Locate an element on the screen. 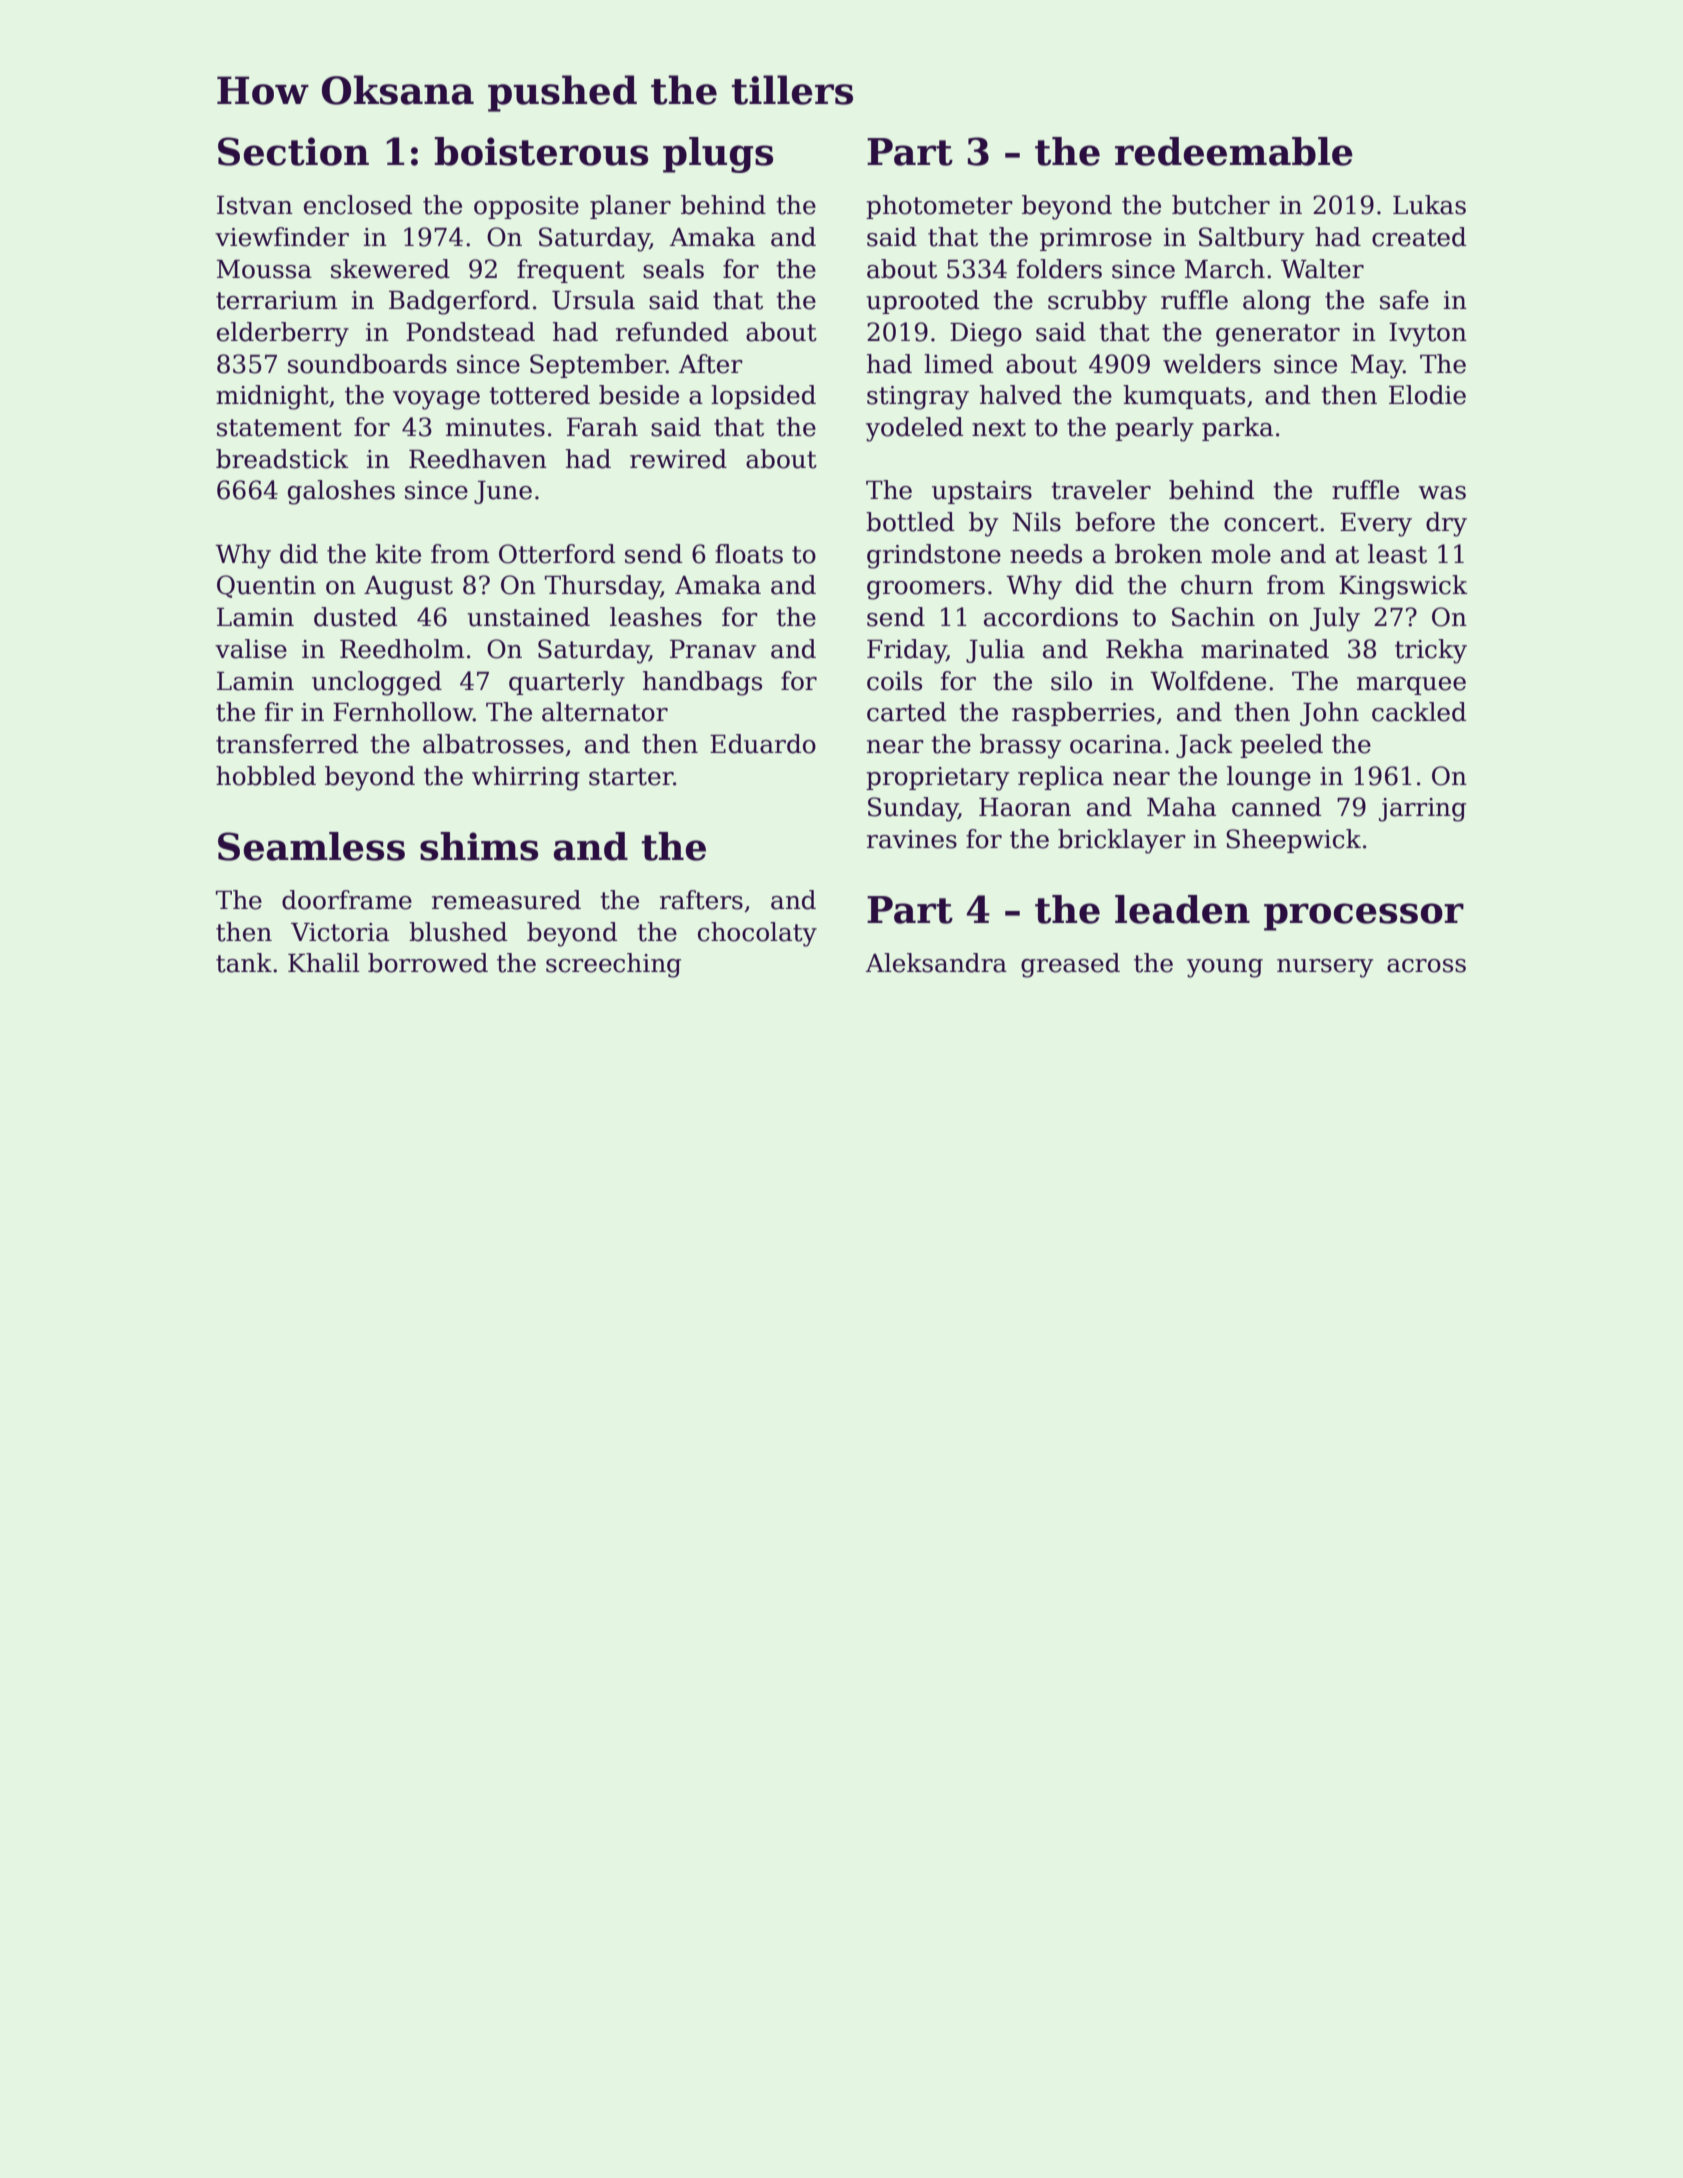  proprietary is located at coordinates (937, 779).
